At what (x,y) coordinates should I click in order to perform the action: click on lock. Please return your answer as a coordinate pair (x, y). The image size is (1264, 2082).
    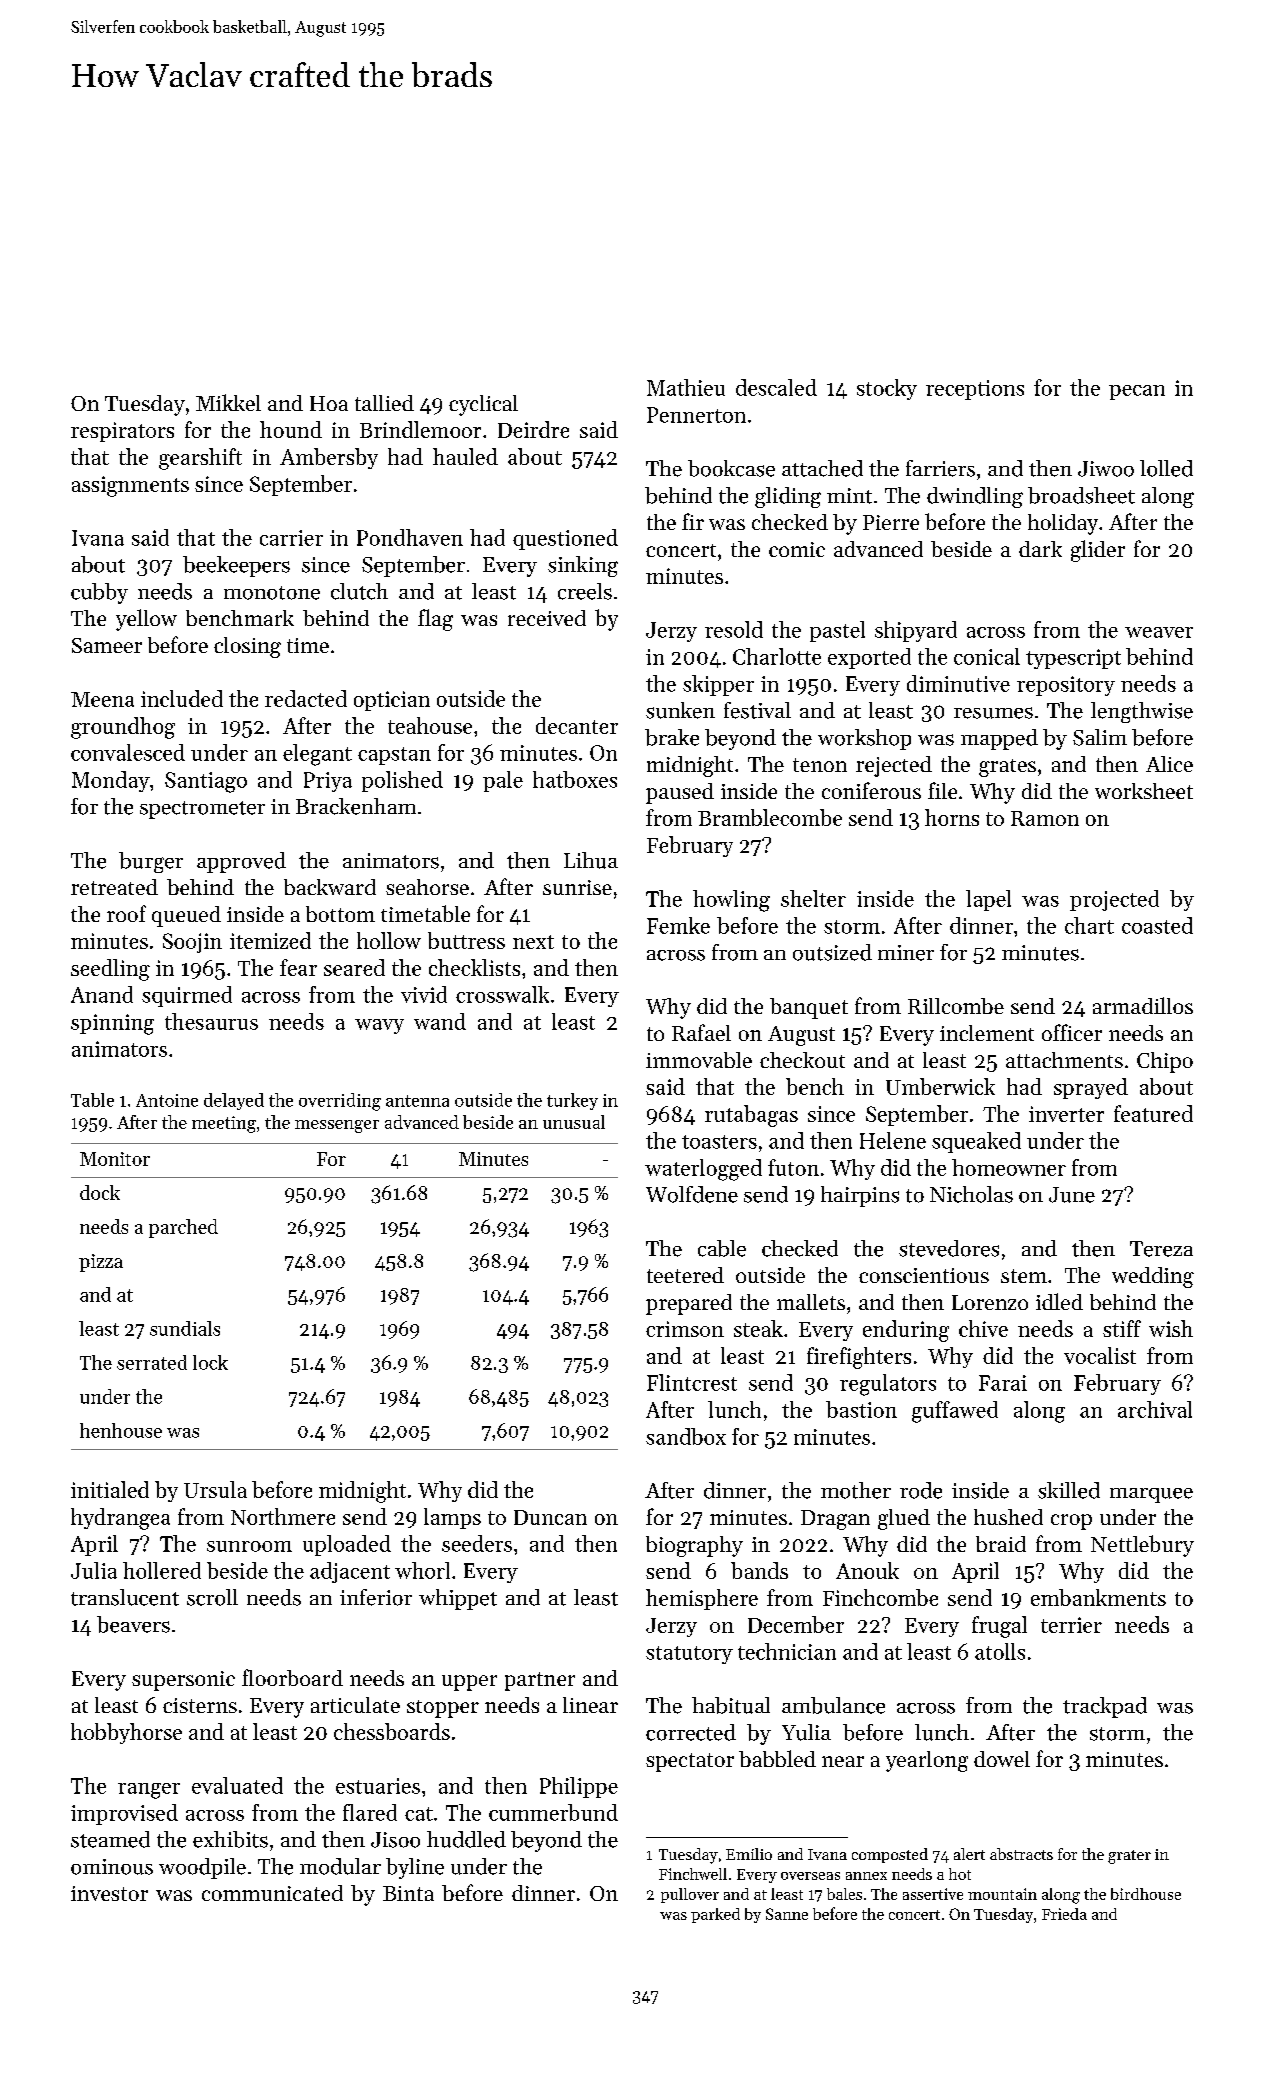
    Looking at the image, I should click on (210, 1362).
